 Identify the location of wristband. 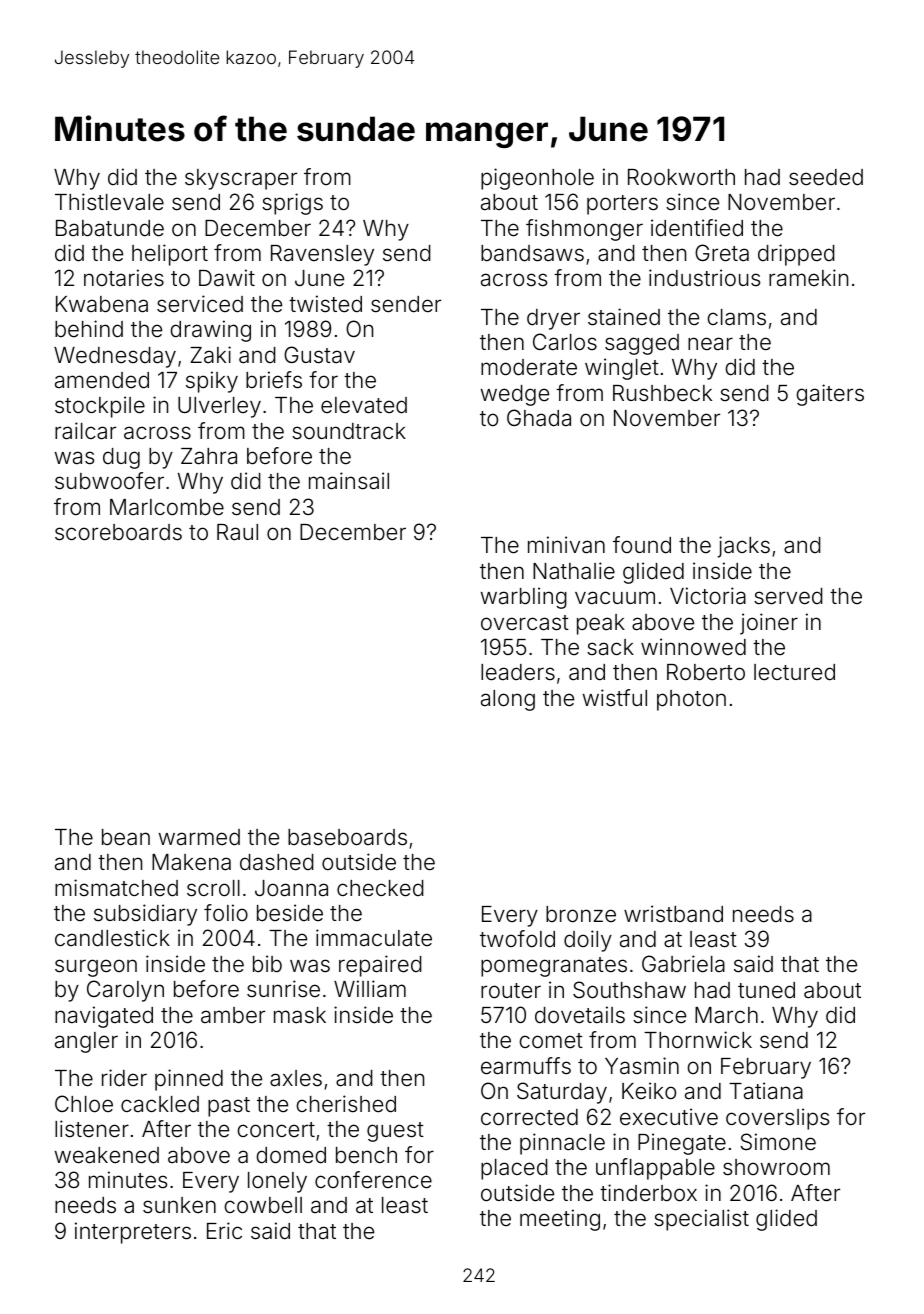
(673, 914).
